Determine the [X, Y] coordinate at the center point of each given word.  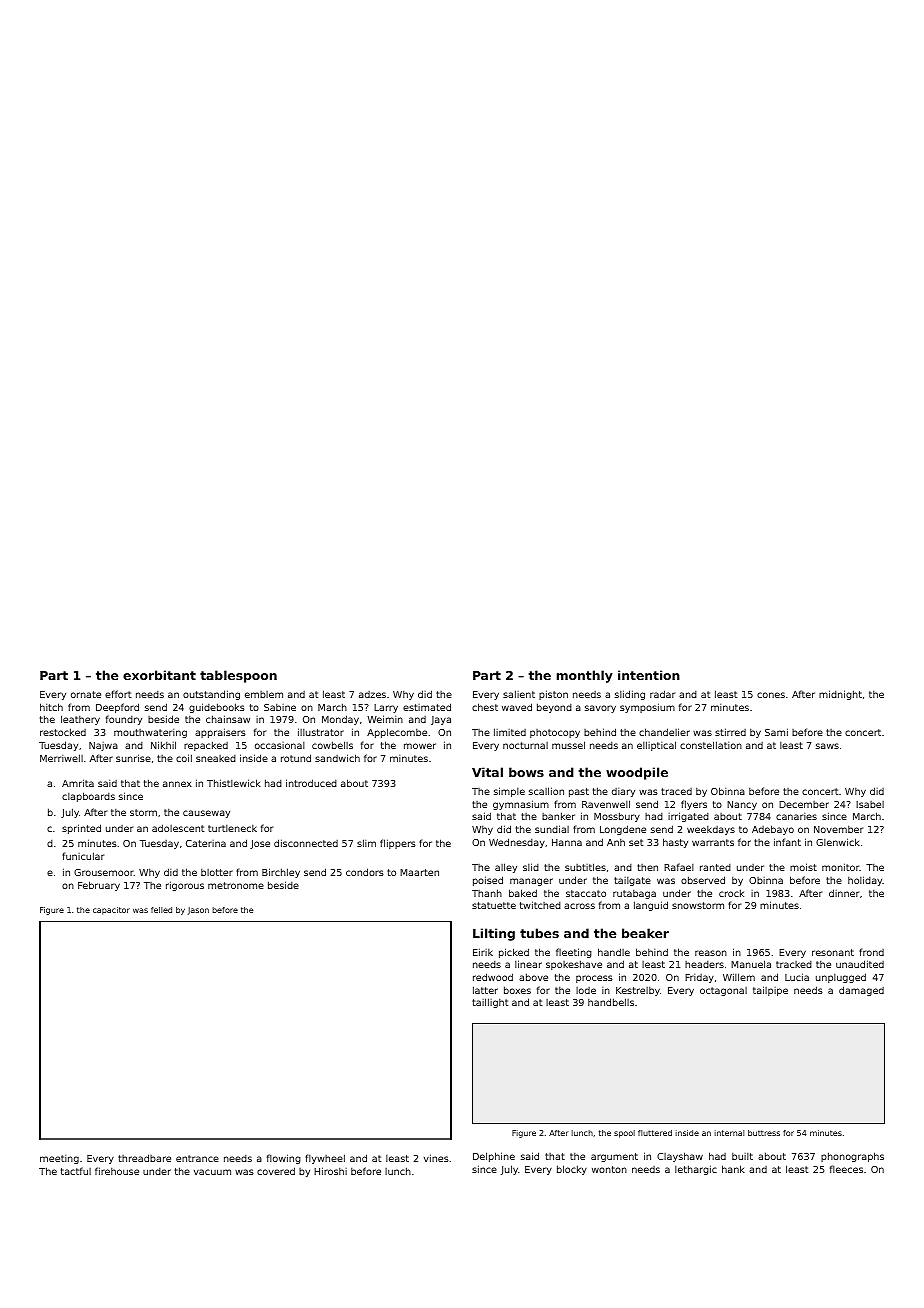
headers [704, 964]
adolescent [178, 828]
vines [436, 1158]
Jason [198, 911]
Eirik [483, 952]
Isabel [870, 804]
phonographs [852, 1157]
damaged [861, 991]
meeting [59, 1159]
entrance [197, 1158]
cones [771, 695]
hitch [51, 707]
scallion [546, 791]
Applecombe [397, 733]
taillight [490, 1003]
